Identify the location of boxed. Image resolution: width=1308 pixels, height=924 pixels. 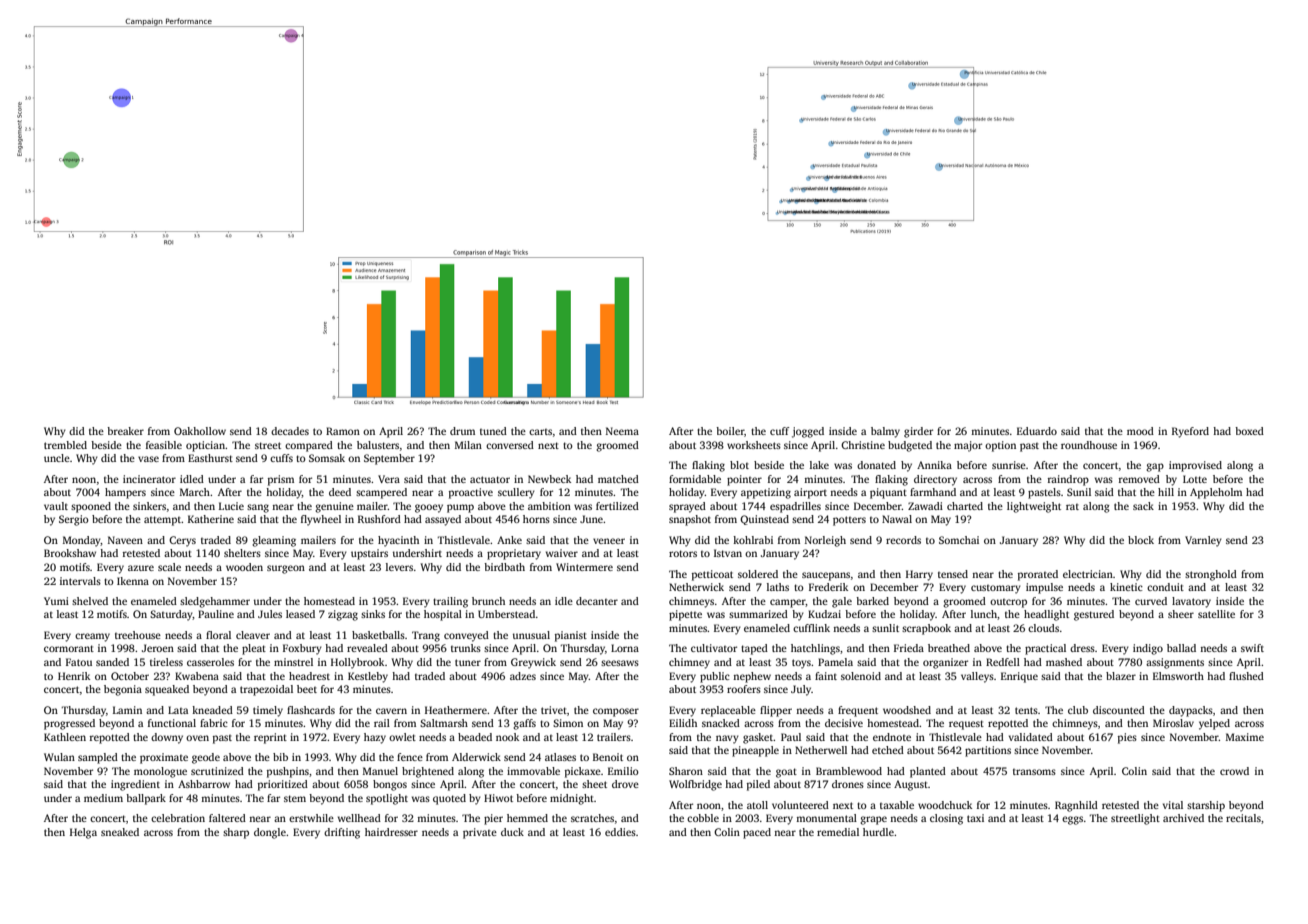
(1249, 431).
